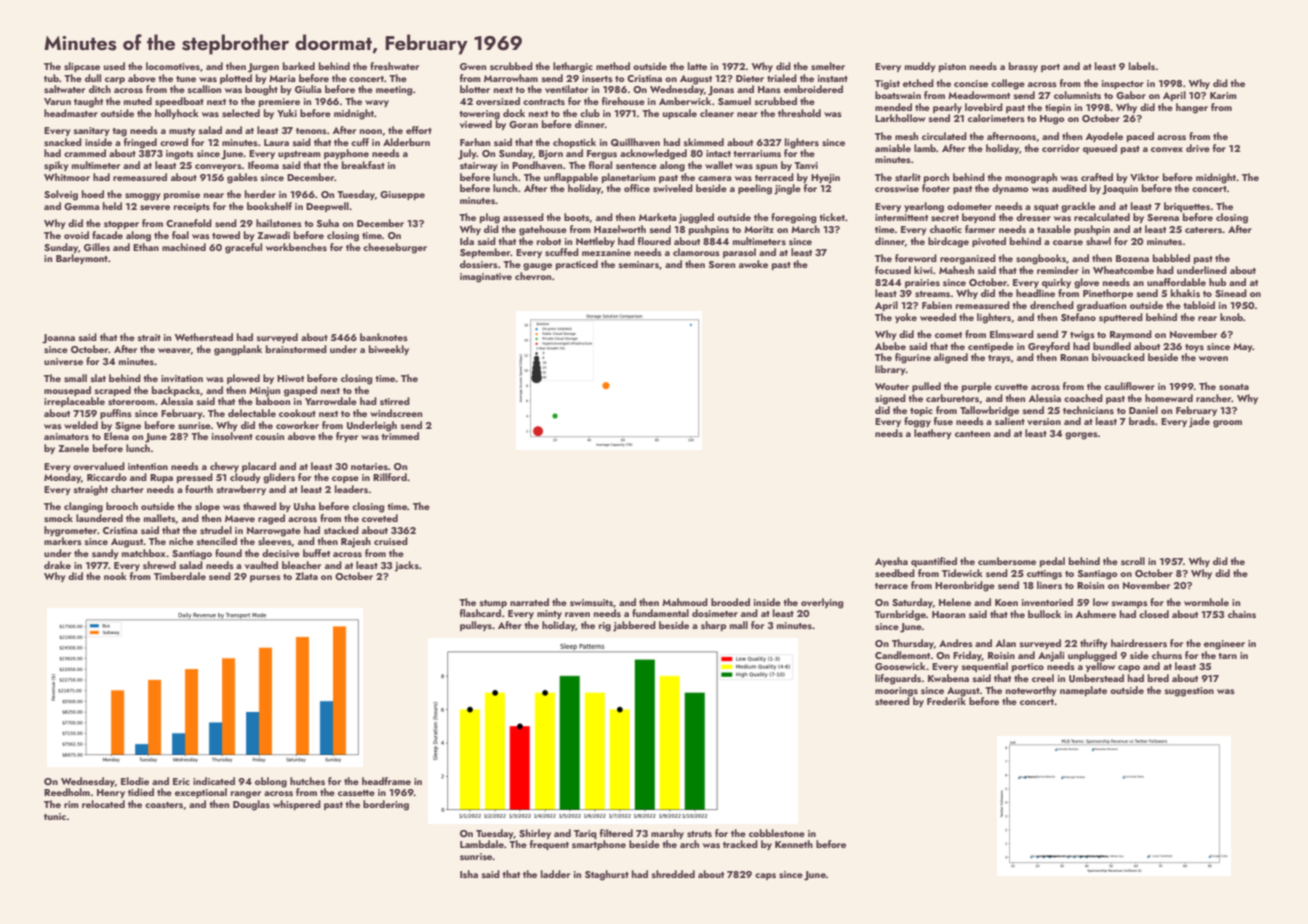 The width and height of the screenshot is (1308, 924). Describe the element at coordinates (55, 816) in the screenshot. I see `tunic` at that location.
